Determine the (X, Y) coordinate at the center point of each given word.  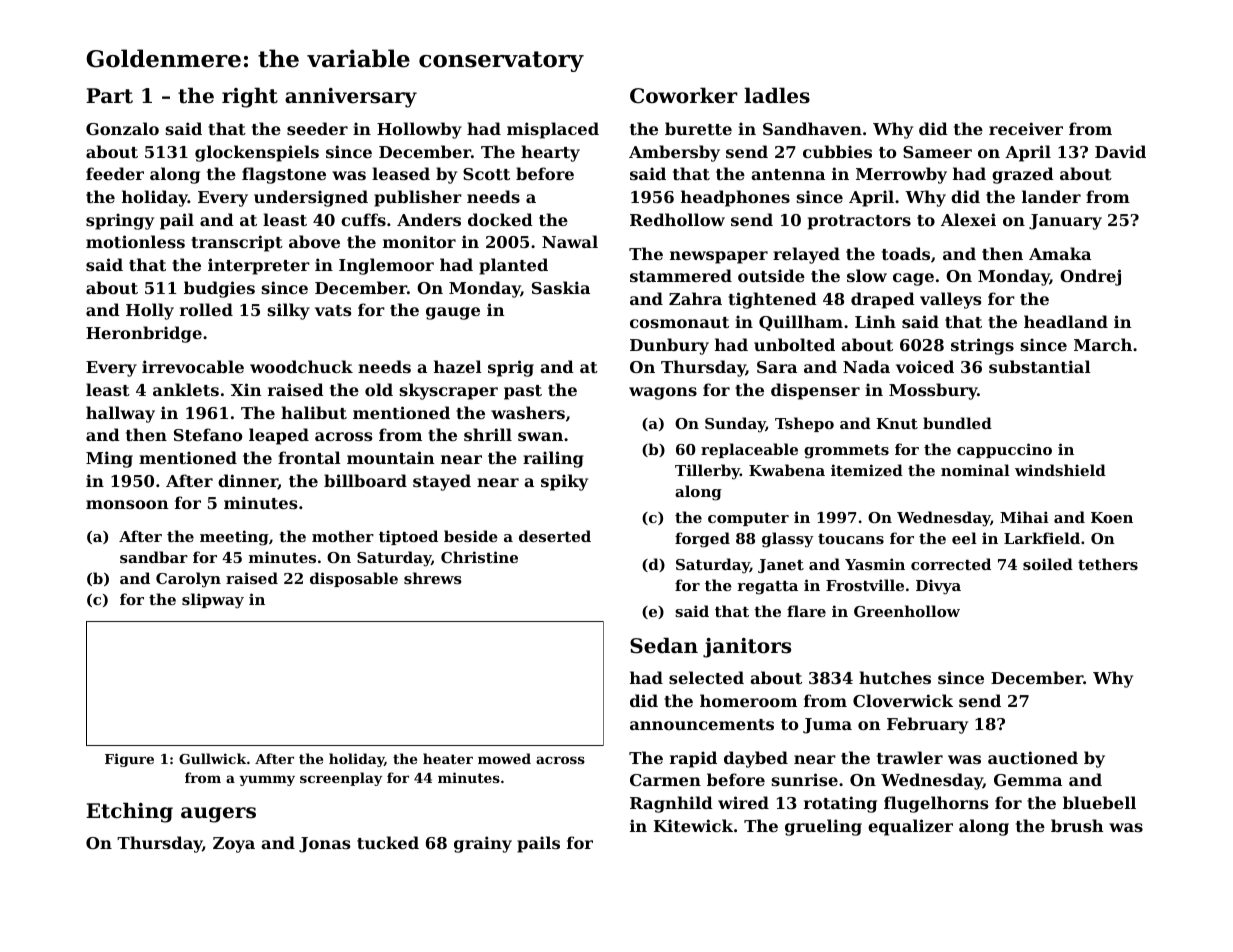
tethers (1108, 564)
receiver (1026, 128)
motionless (135, 241)
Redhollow (677, 219)
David (1120, 151)
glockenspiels (257, 153)
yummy (267, 780)
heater (448, 758)
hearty (550, 153)
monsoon (127, 504)
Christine (479, 557)
